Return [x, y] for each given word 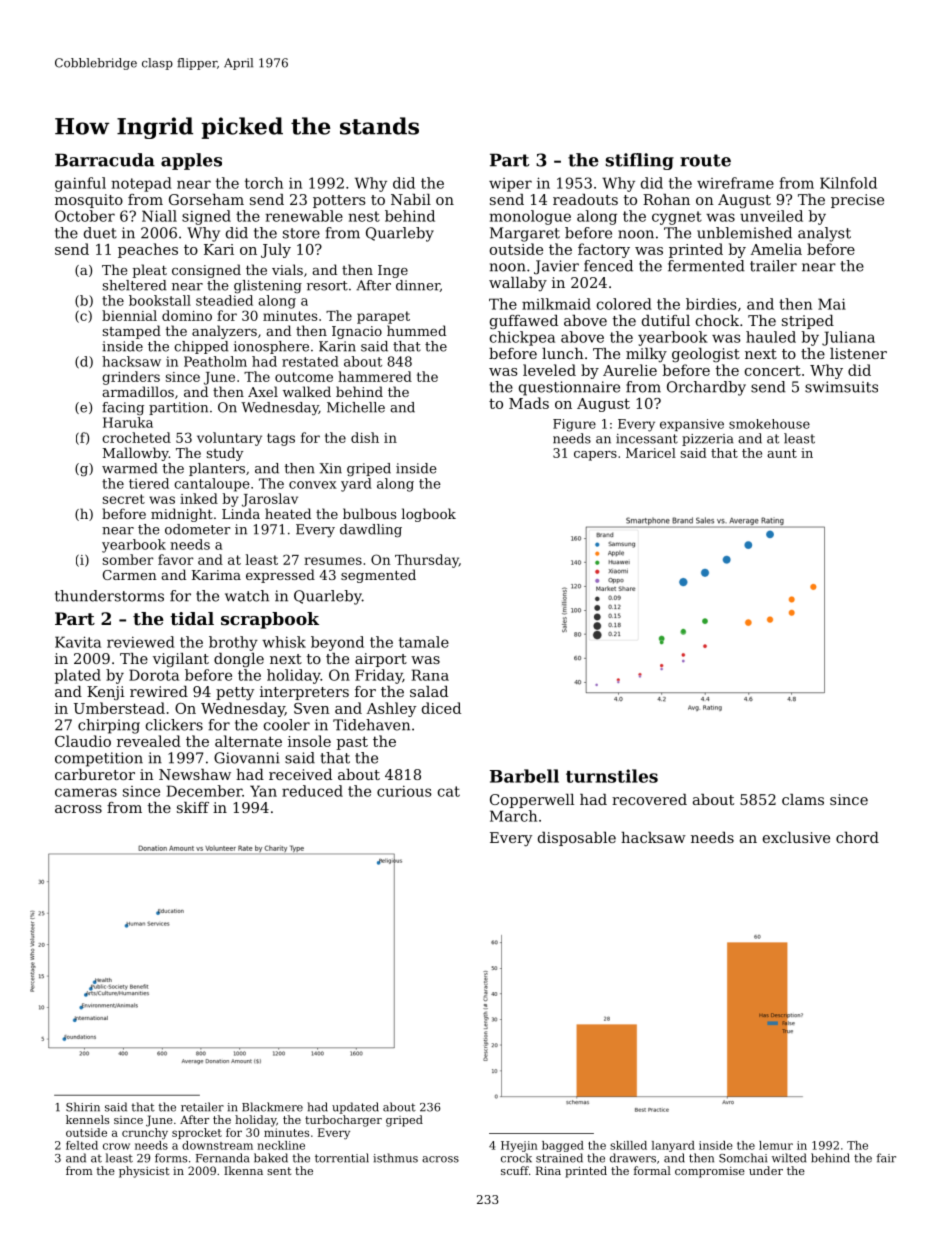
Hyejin [519, 1146]
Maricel [651, 453]
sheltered [134, 285]
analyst [824, 234]
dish [365, 437]
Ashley [391, 709]
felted [82, 1145]
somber [128, 559]
